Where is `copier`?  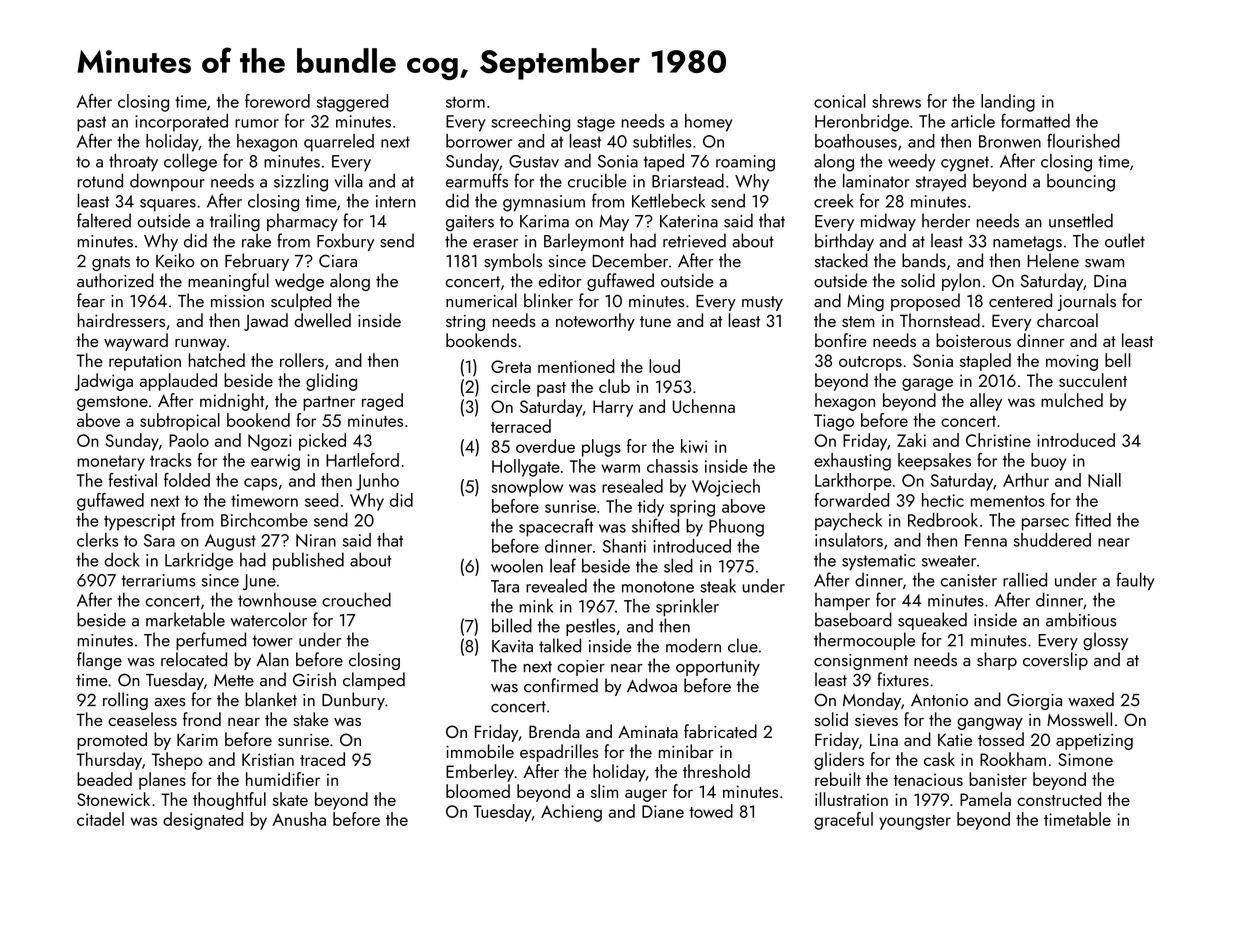
copier is located at coordinates (581, 668).
